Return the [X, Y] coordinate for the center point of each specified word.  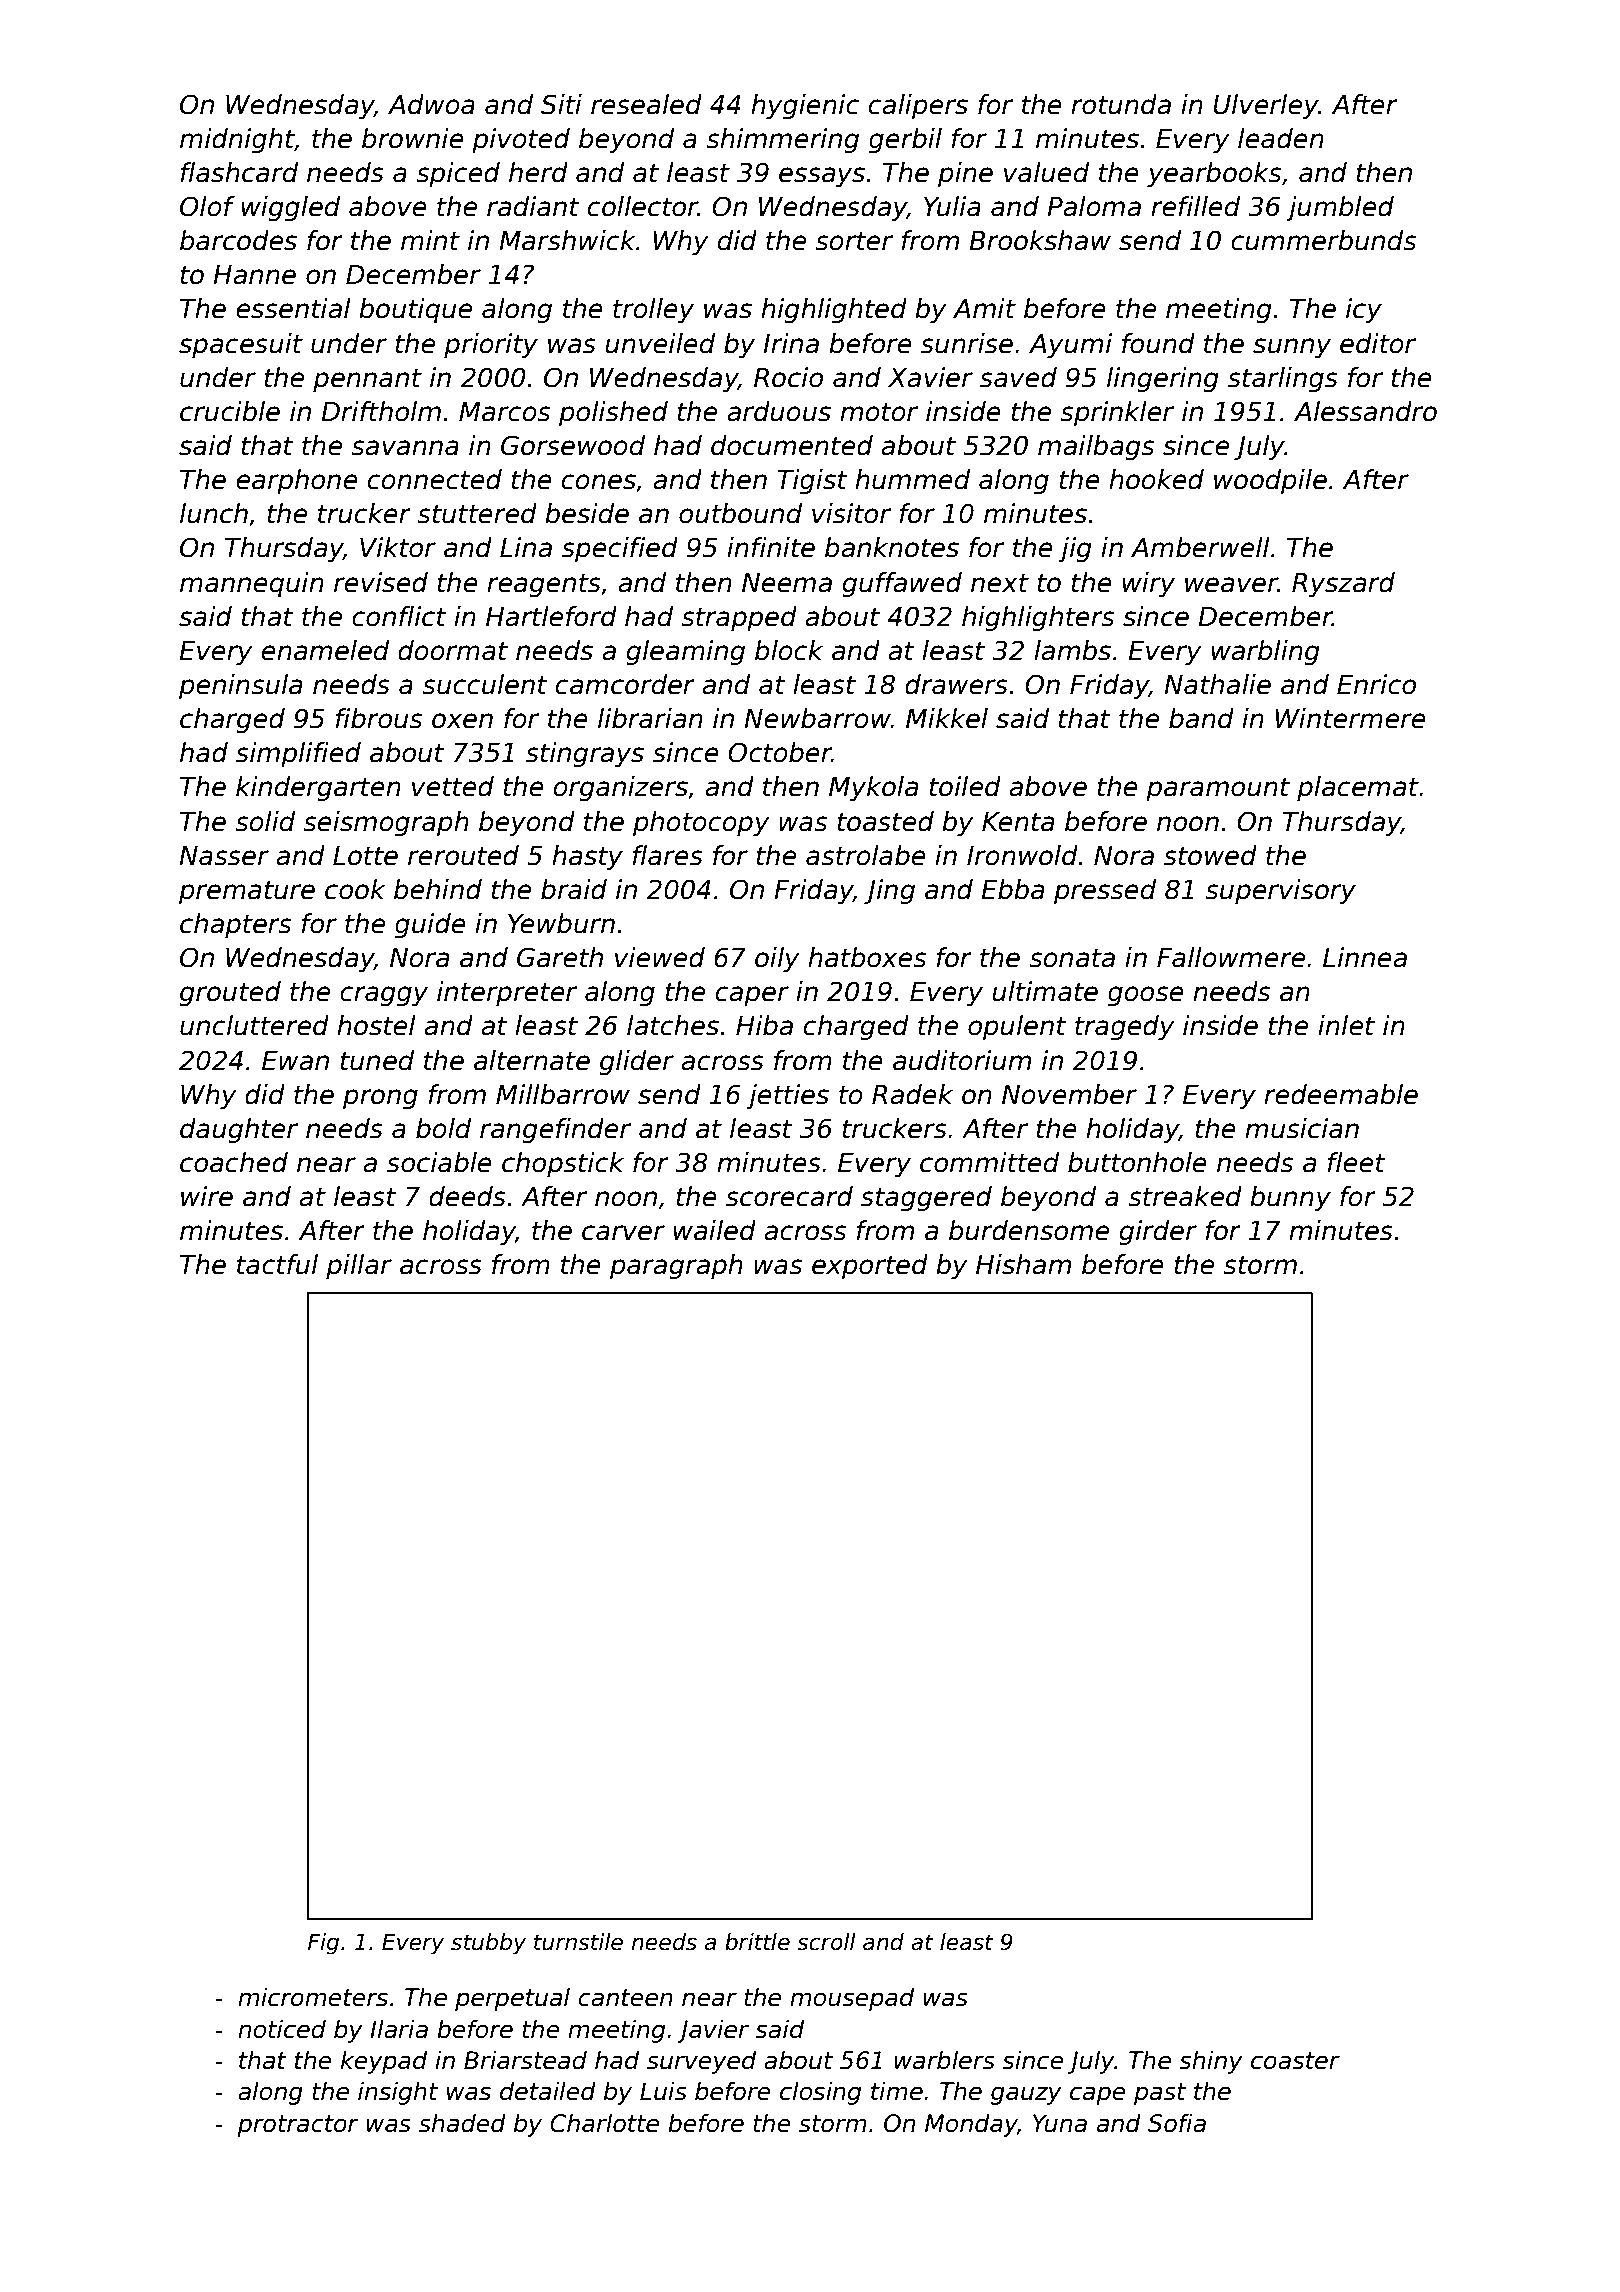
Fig [323, 1944]
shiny [1211, 2062]
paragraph [676, 1267]
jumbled [1340, 209]
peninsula [240, 687]
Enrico [1376, 684]
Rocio [788, 377]
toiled [965, 786]
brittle [757, 1942]
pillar [359, 1267]
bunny [1290, 1199]
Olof [207, 206]
